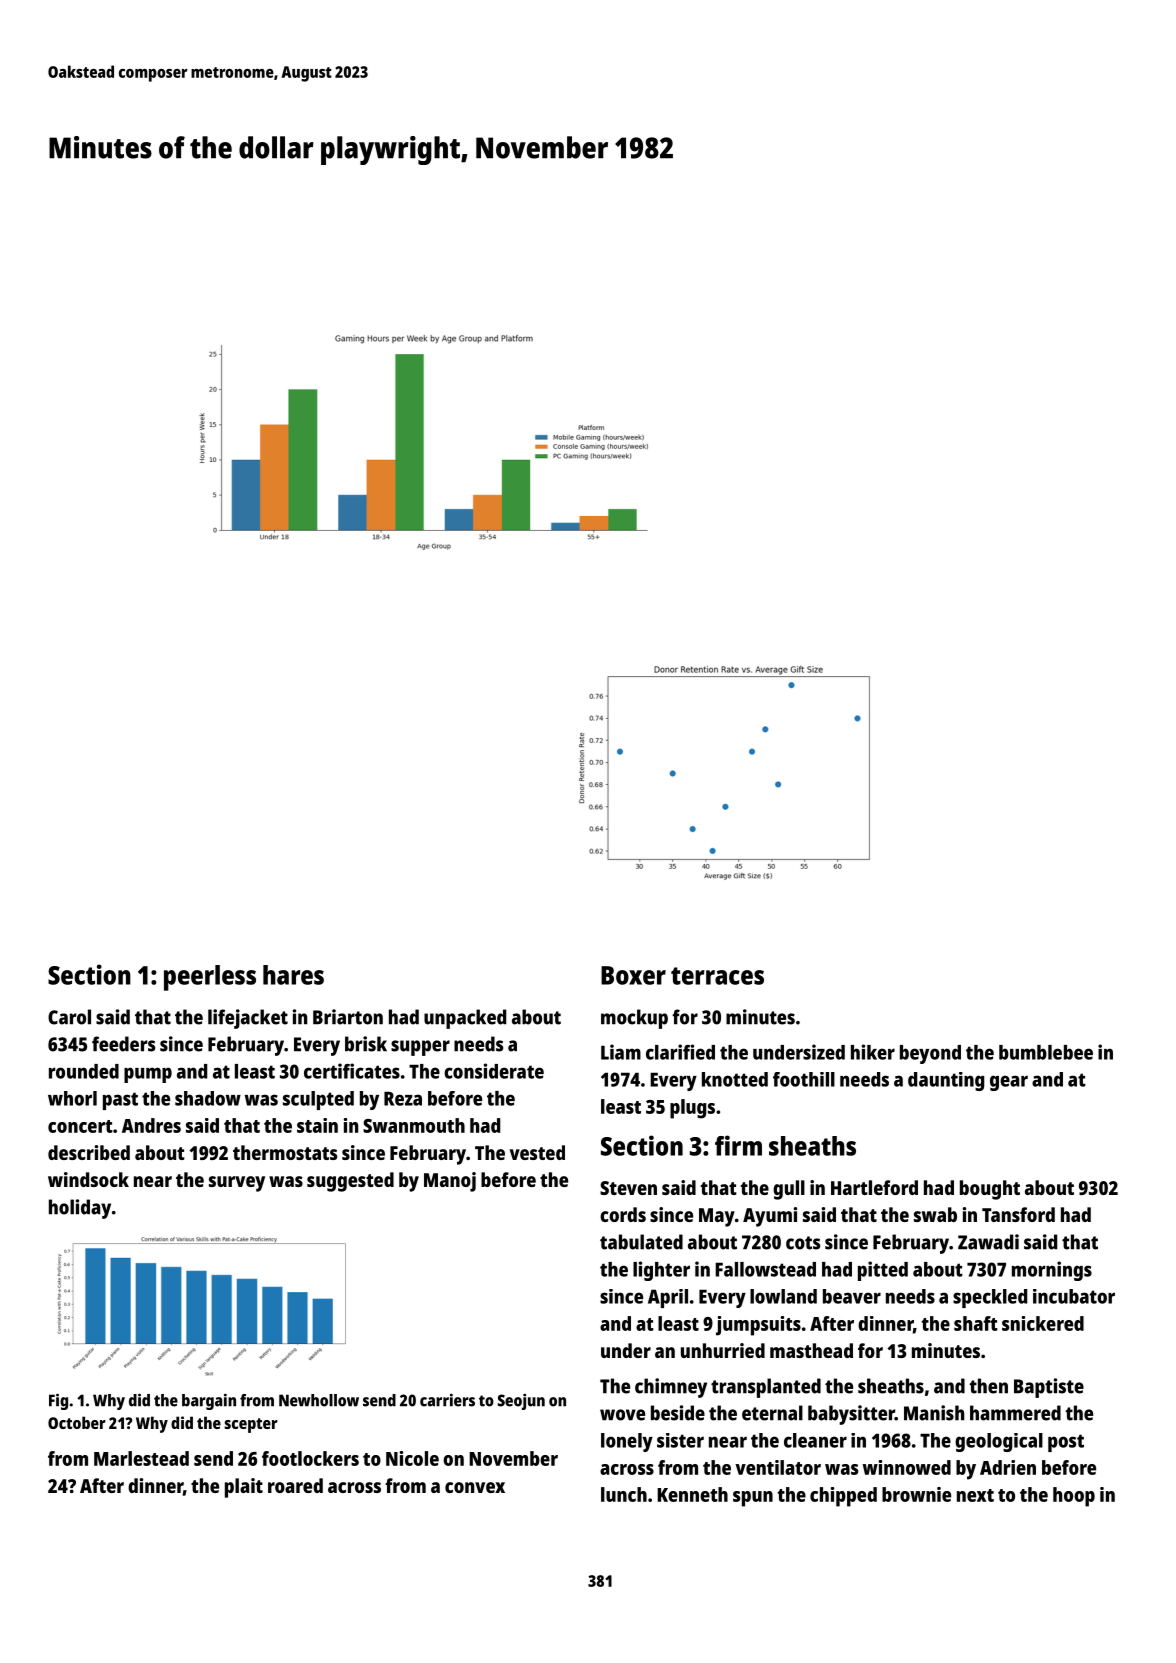  Describe the element at coordinates (634, 1019) in the document. I see `mockup` at that location.
